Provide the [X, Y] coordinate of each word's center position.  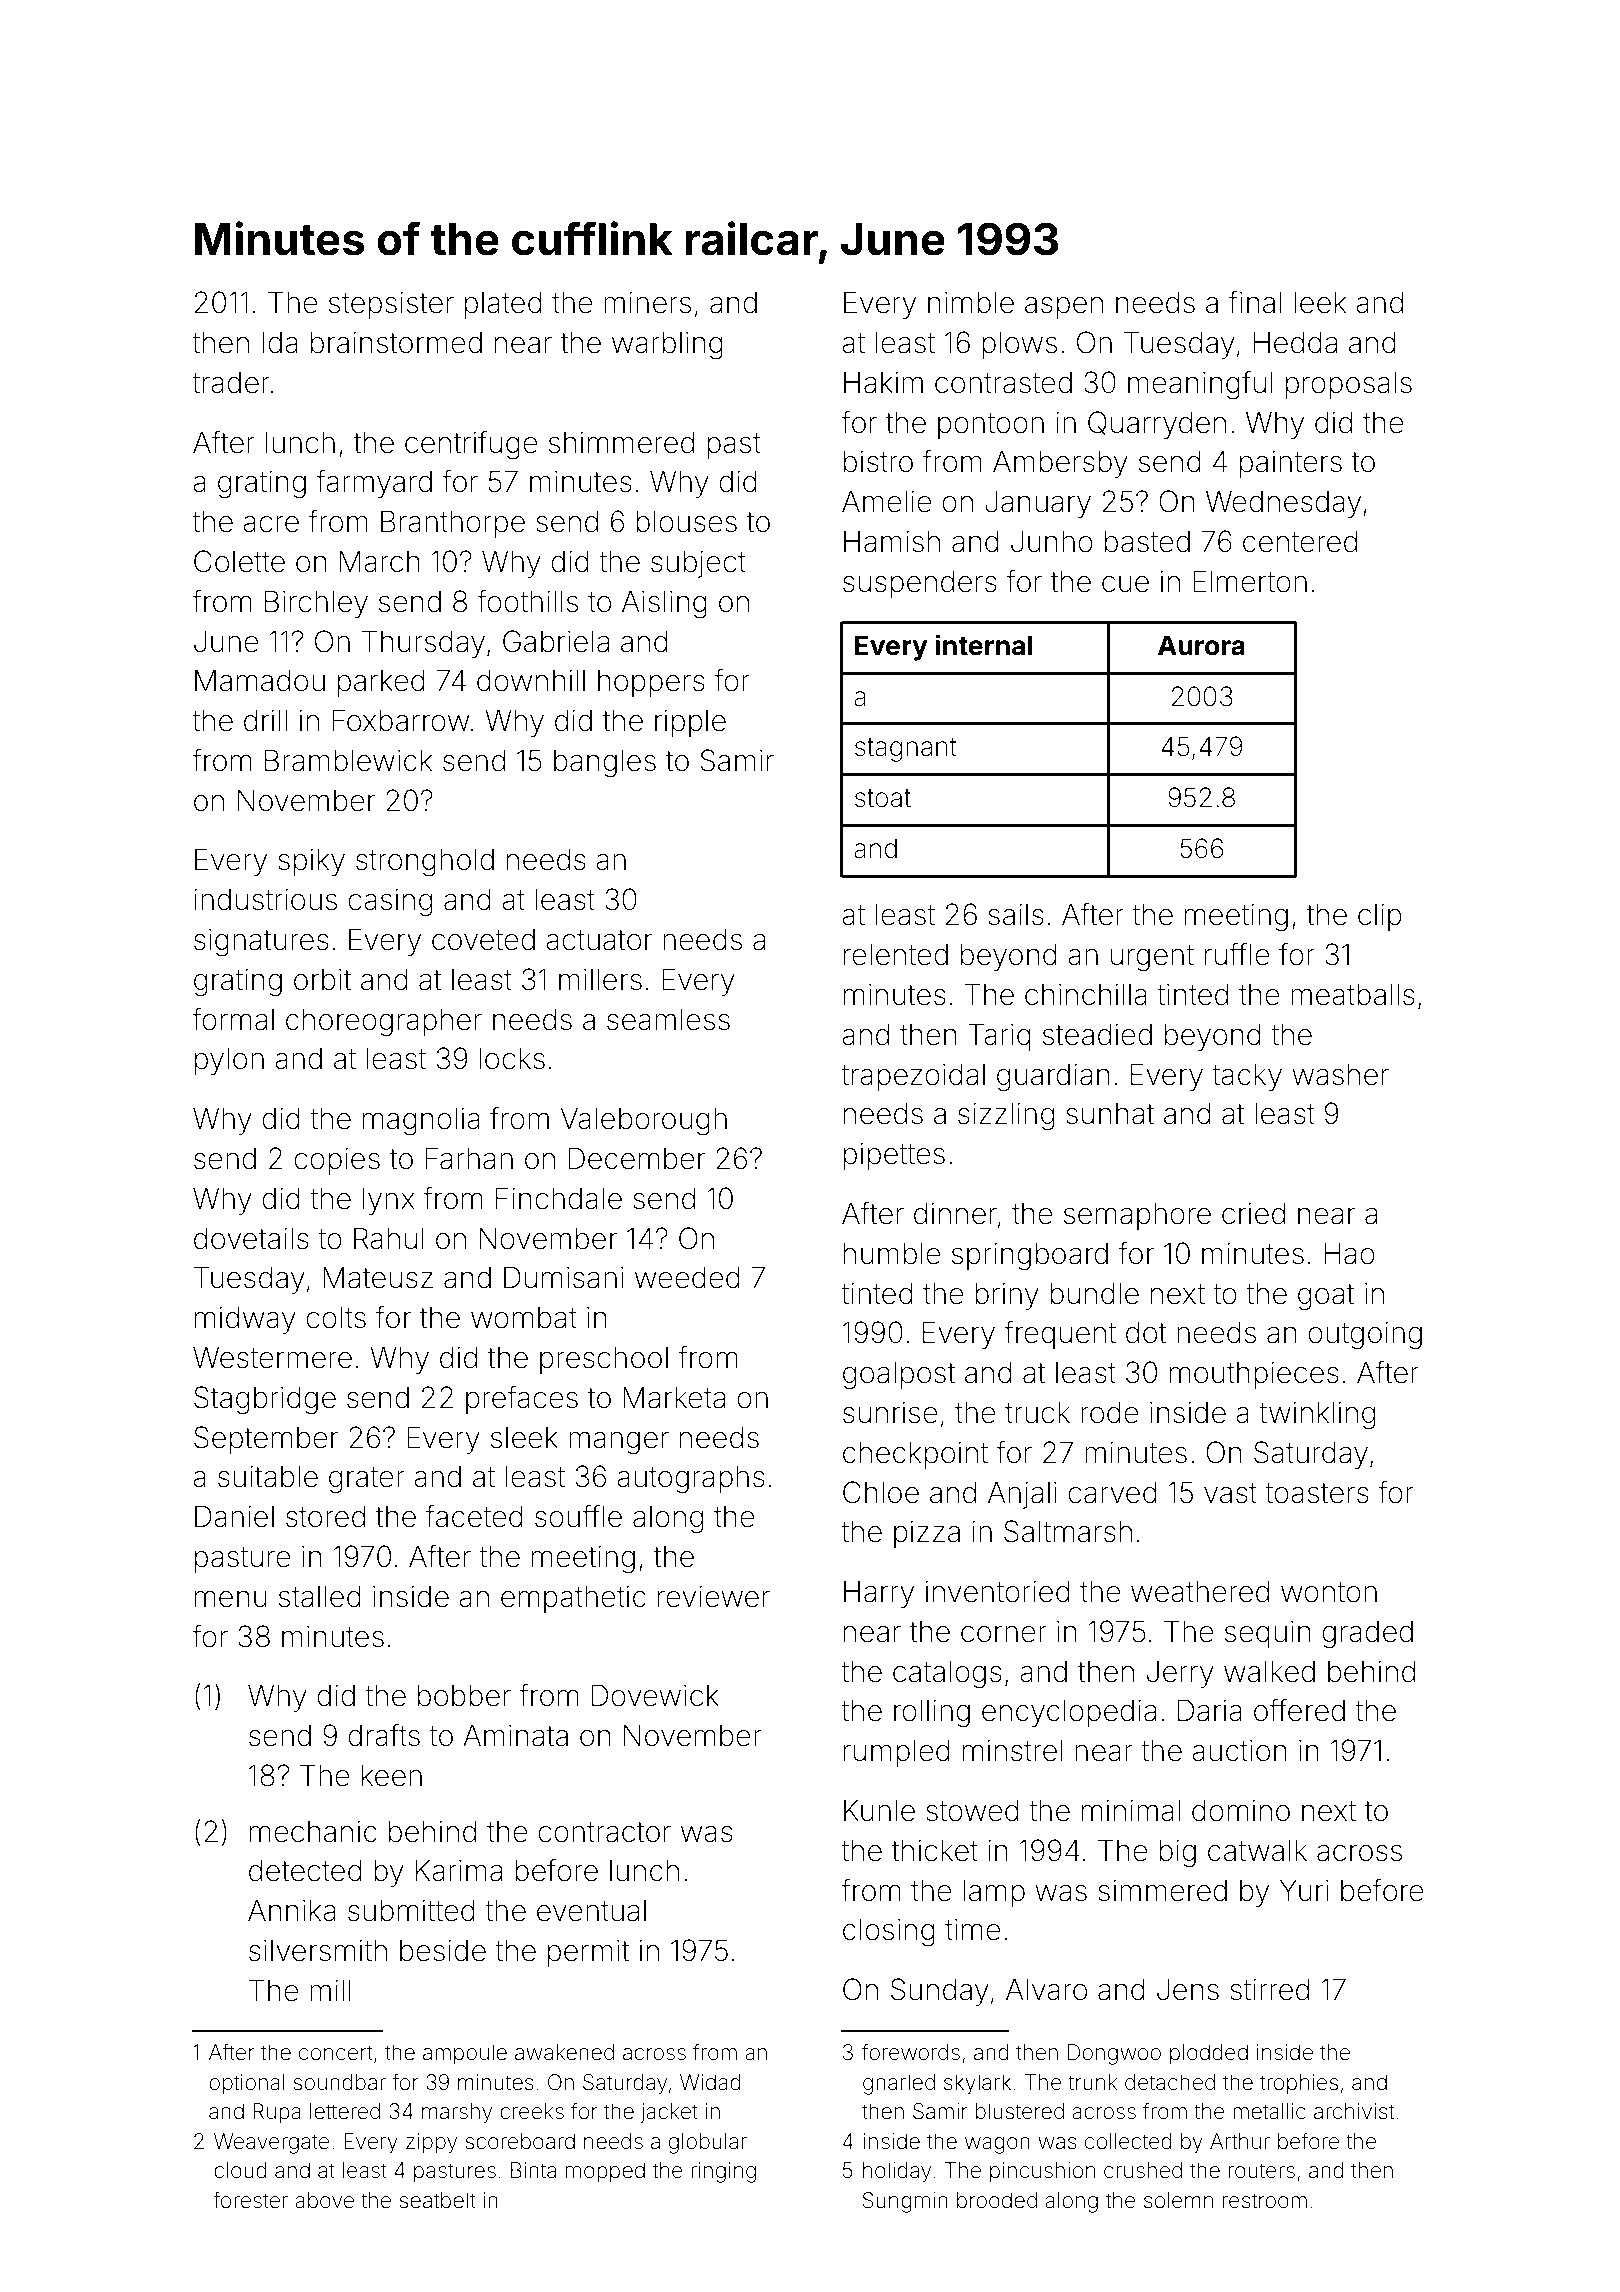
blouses [686, 521]
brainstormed [396, 342]
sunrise [890, 1413]
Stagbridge [265, 1400]
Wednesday [1283, 504]
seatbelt [438, 2200]
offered [1299, 1710]
